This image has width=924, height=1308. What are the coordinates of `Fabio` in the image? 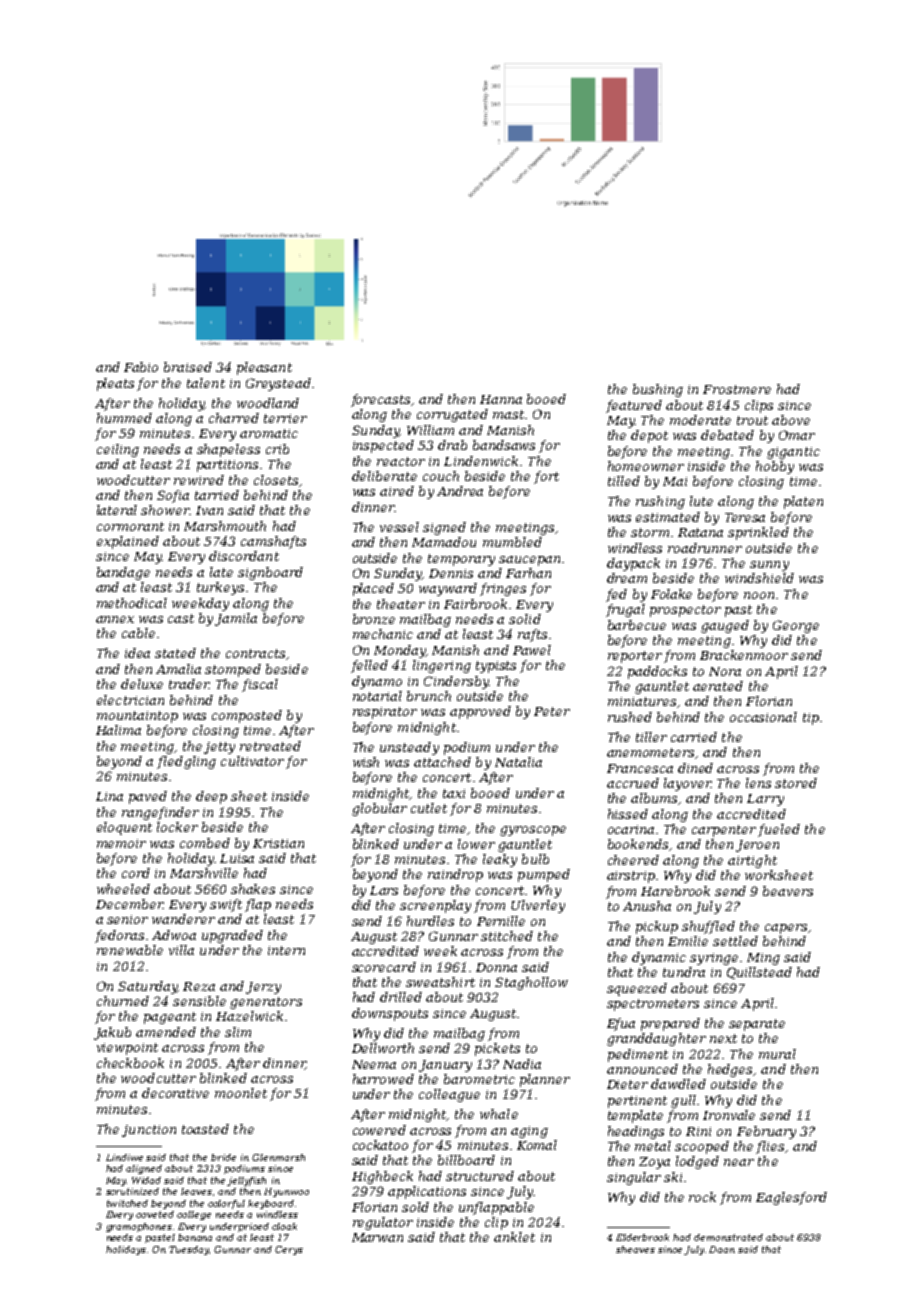 It's located at (141, 367).
